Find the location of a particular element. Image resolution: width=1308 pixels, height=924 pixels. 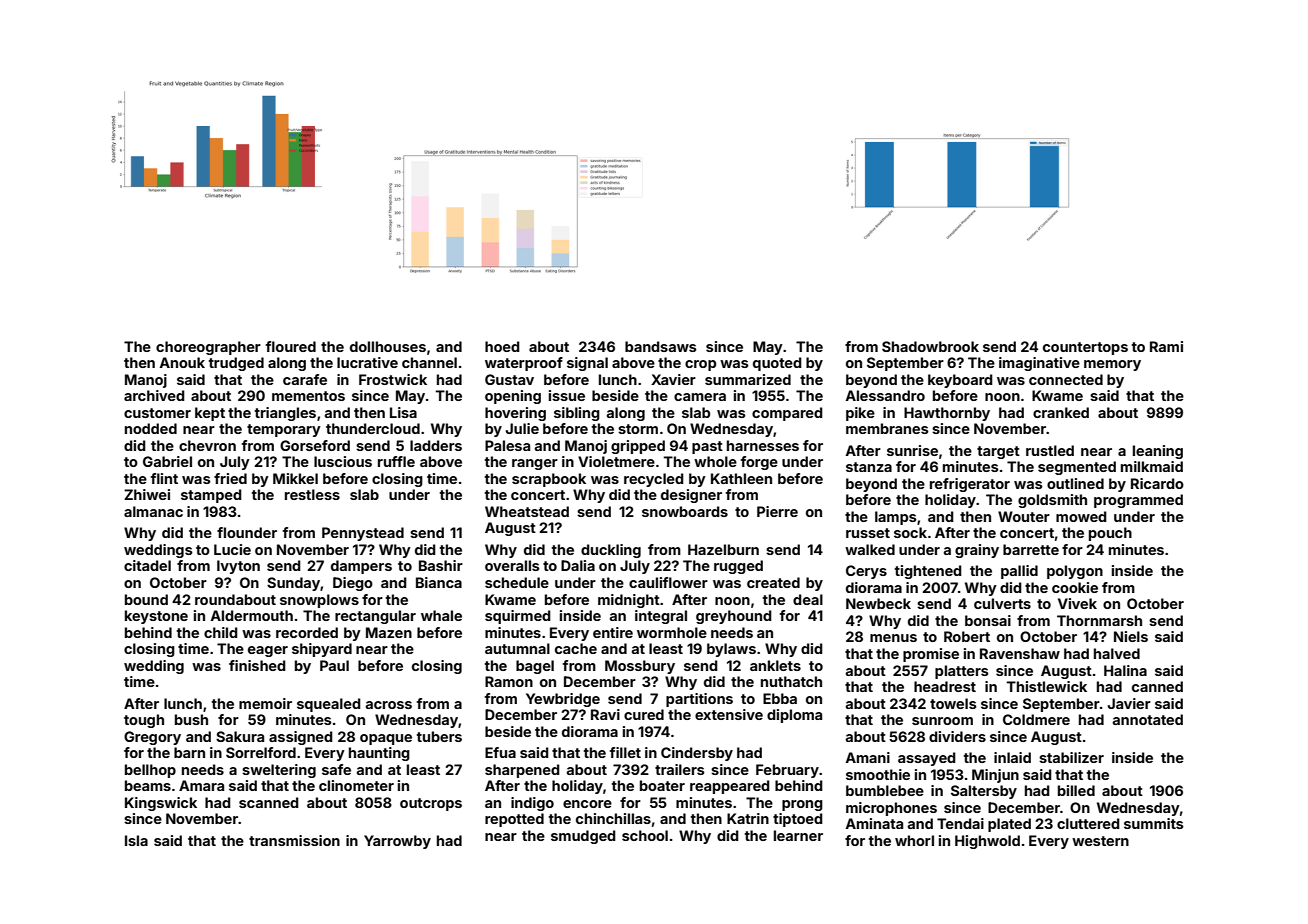

autumnal is located at coordinates (517, 648).
